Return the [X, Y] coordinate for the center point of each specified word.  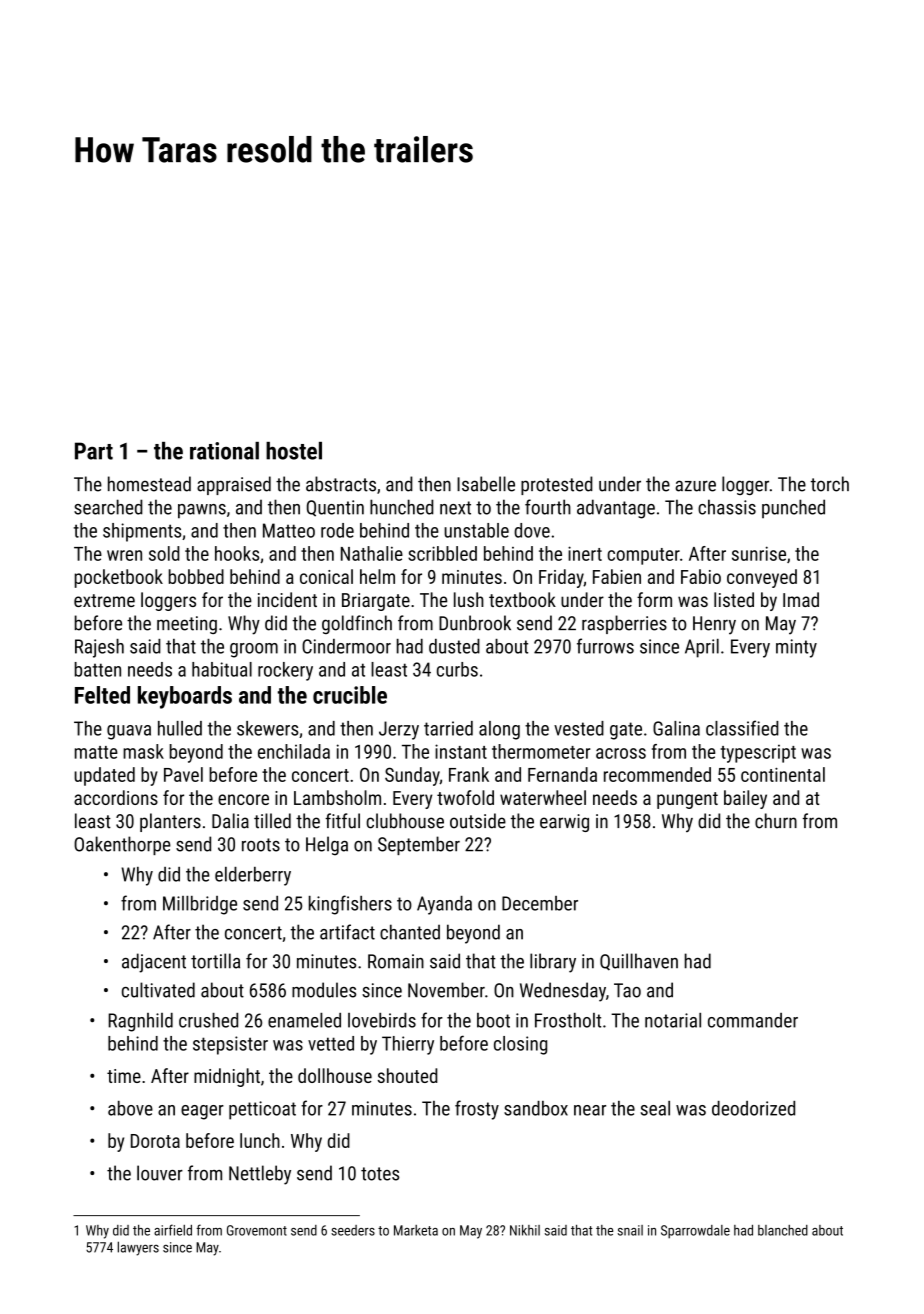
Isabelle [486, 484]
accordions [116, 797]
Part [94, 451]
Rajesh [99, 648]
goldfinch [357, 624]
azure [695, 486]
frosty [477, 1110]
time [124, 1076]
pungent [687, 800]
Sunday [412, 776]
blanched [783, 1230]
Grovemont [257, 1230]
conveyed [762, 578]
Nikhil [525, 1230]
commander [753, 1020]
